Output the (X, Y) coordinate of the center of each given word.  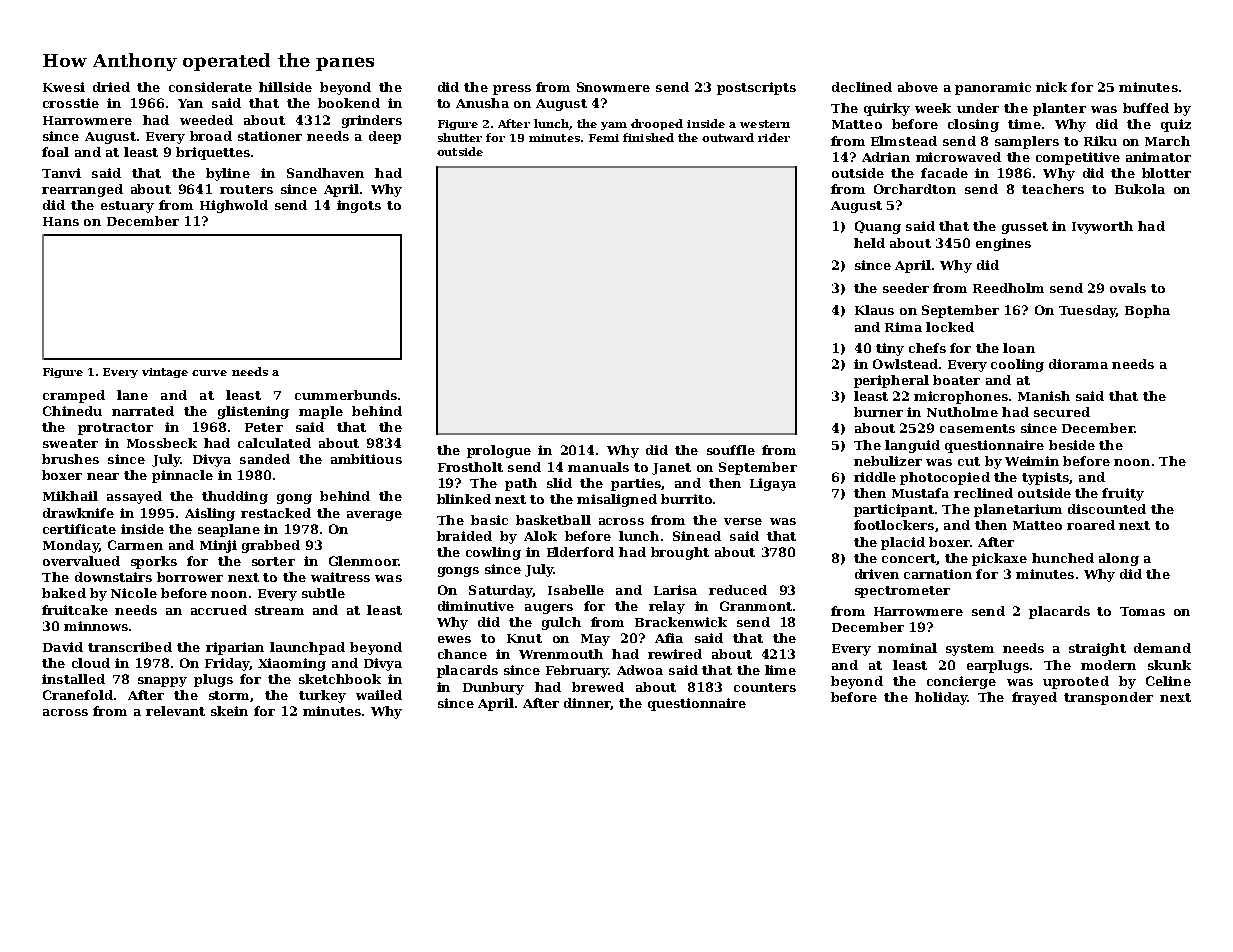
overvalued (81, 561)
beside (1072, 445)
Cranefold (78, 695)
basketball (553, 520)
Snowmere (613, 87)
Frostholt (470, 467)
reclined (983, 493)
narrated (143, 411)
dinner (587, 704)
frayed (1034, 698)
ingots (359, 206)
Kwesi (64, 87)
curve (209, 373)
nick (1051, 87)
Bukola (1140, 189)
